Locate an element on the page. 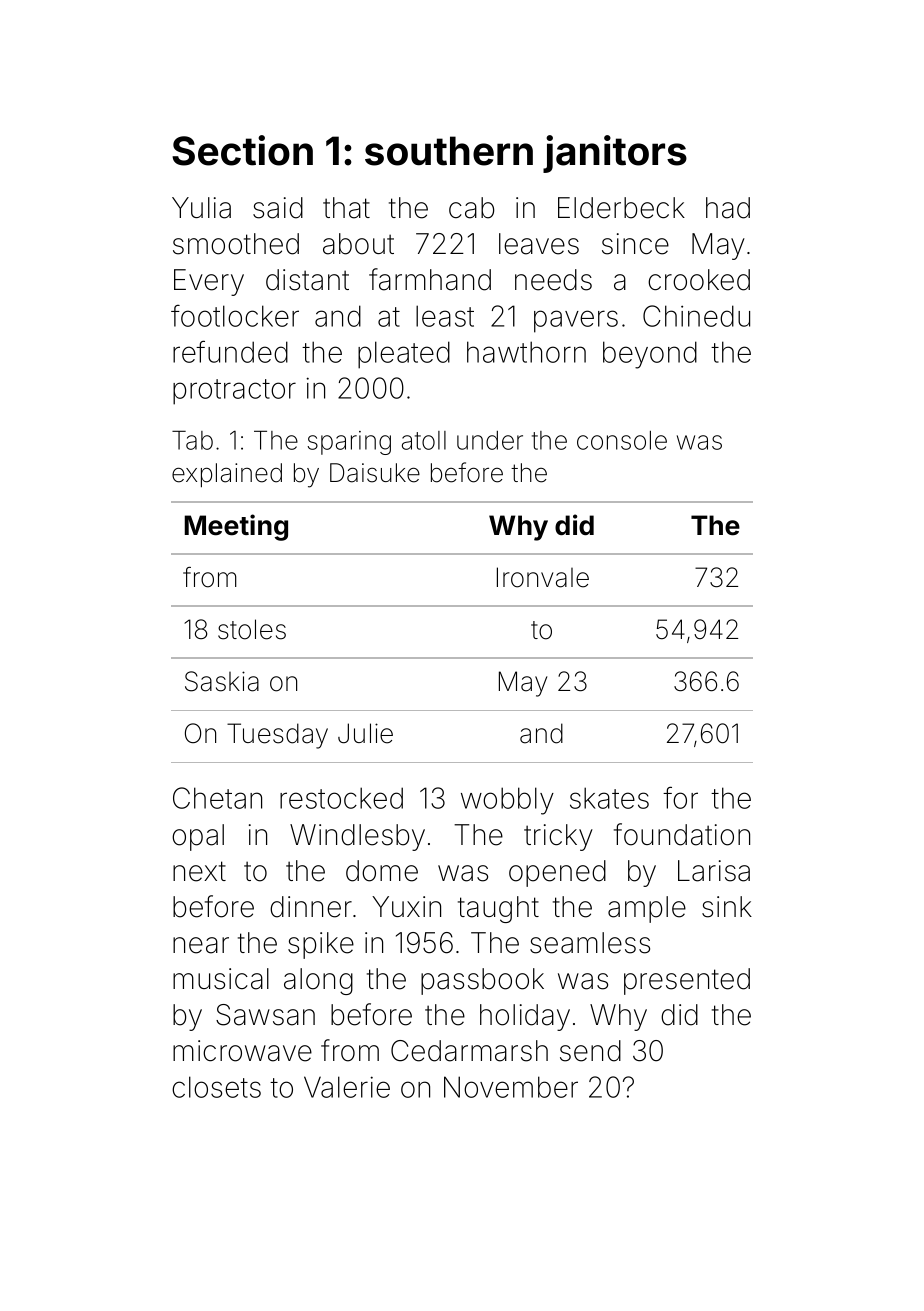 The width and height of the document is (924, 1311). console is located at coordinates (622, 440).
